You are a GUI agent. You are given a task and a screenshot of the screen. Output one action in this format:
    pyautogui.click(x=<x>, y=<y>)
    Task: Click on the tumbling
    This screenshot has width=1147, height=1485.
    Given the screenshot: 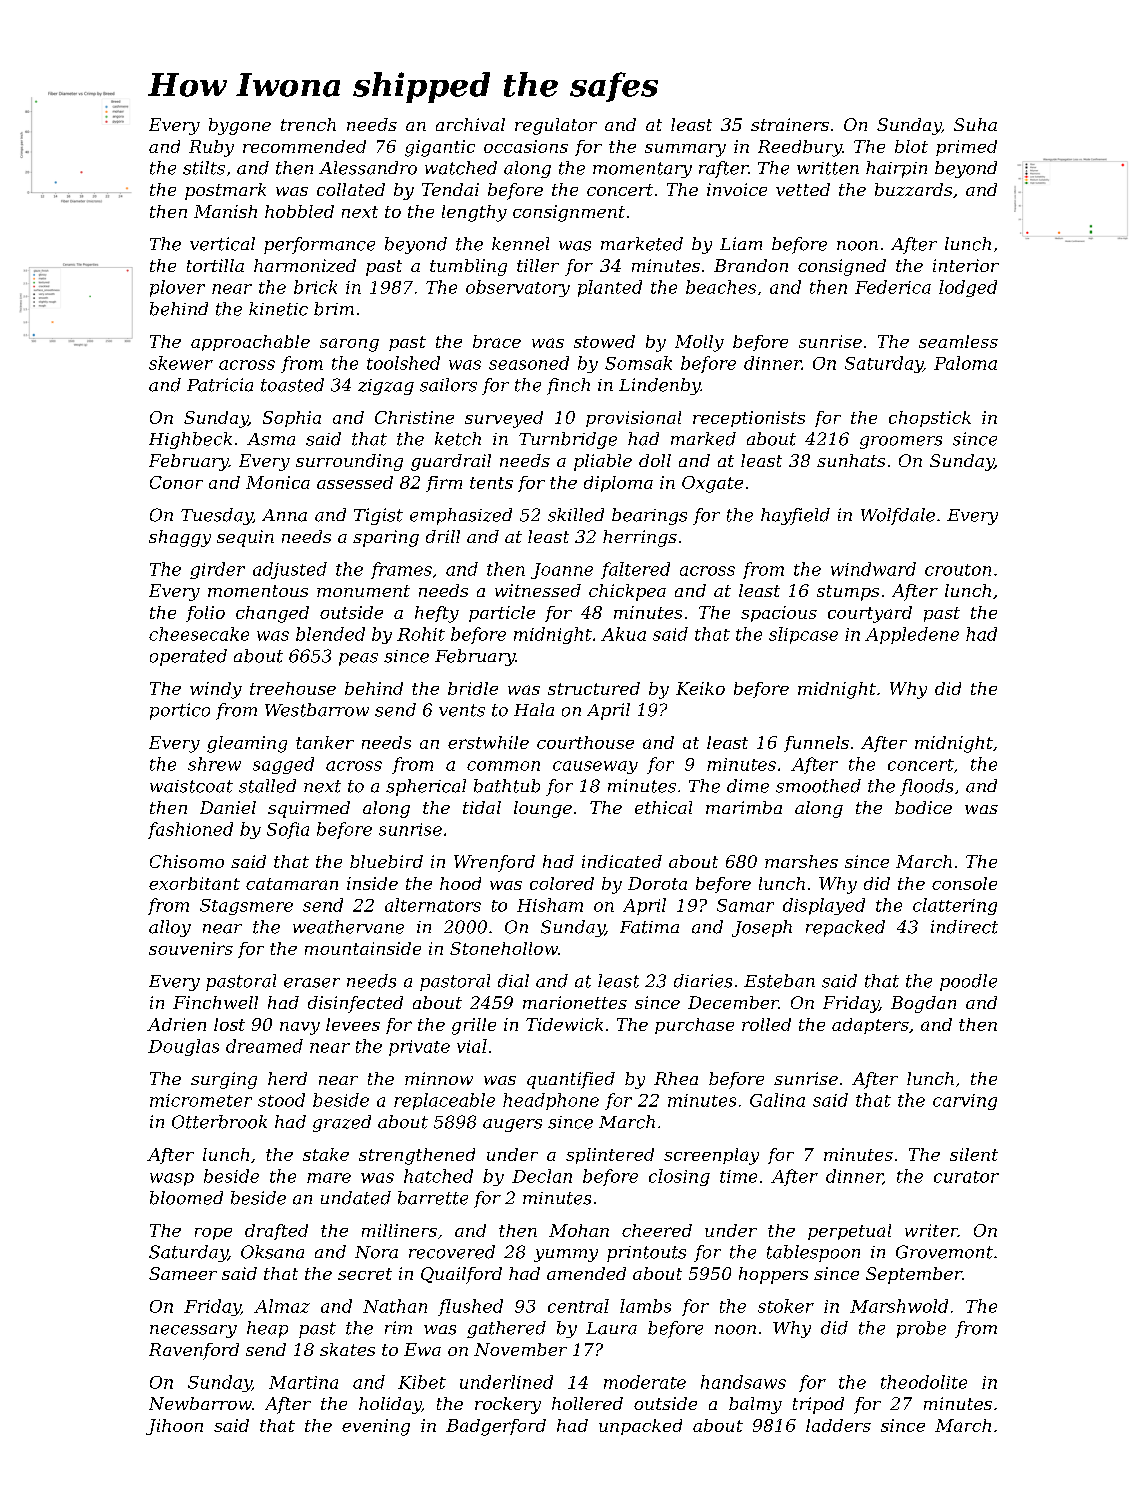 What is the action you would take?
    pyautogui.click(x=468, y=267)
